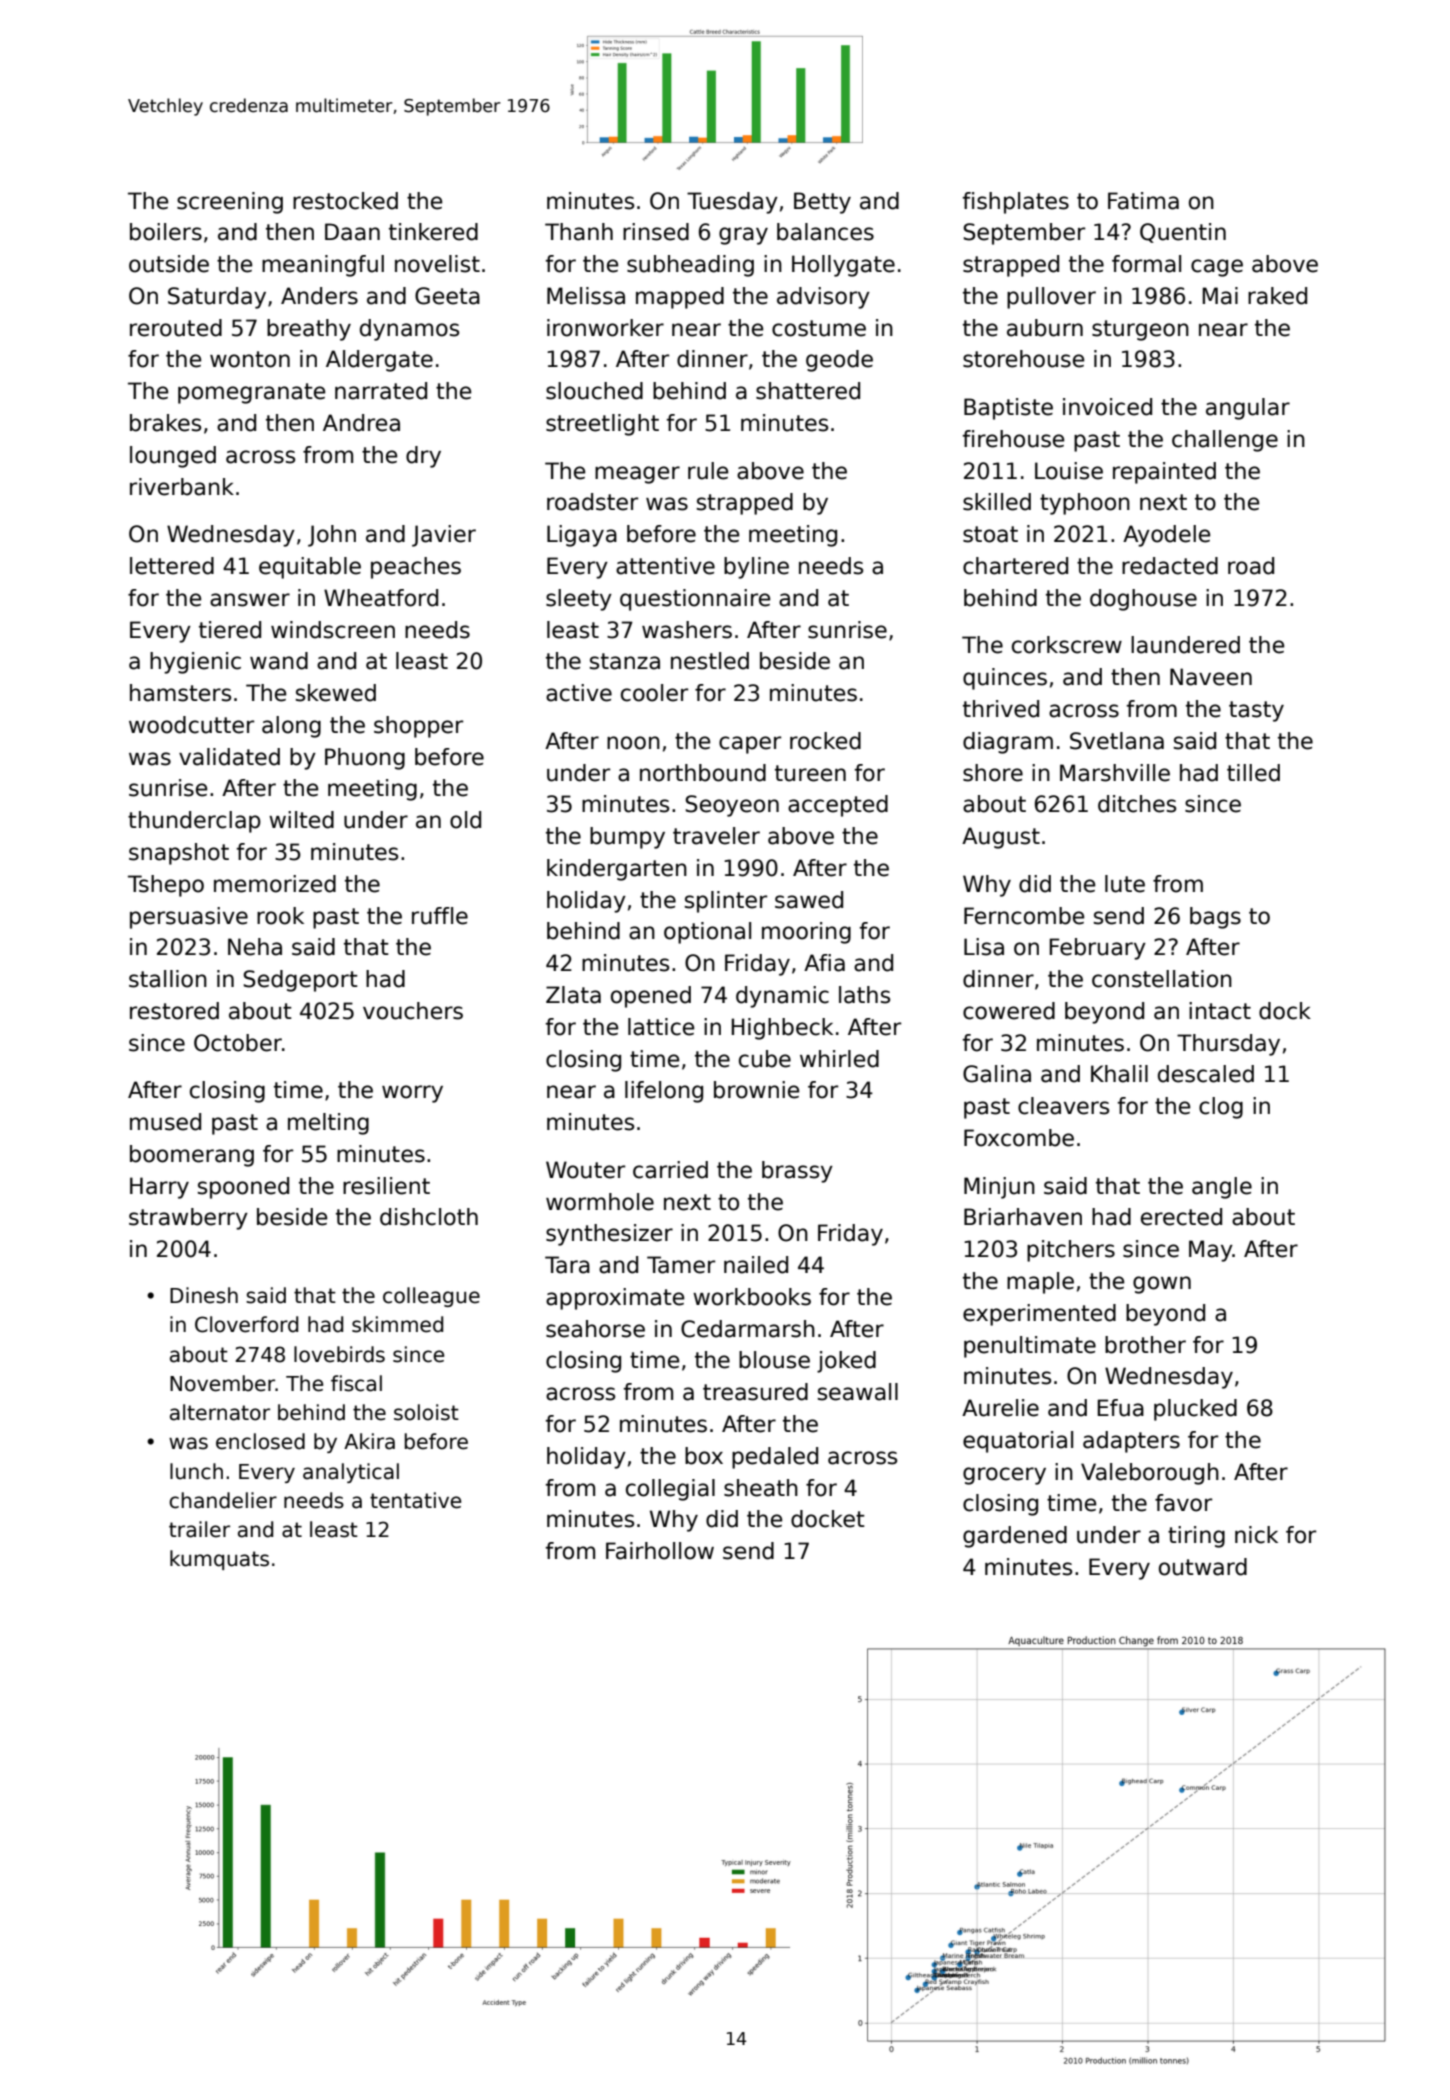 The height and width of the document is (2100, 1450). What do you see at coordinates (365, 759) in the document?
I see `Phuong` at bounding box center [365, 759].
